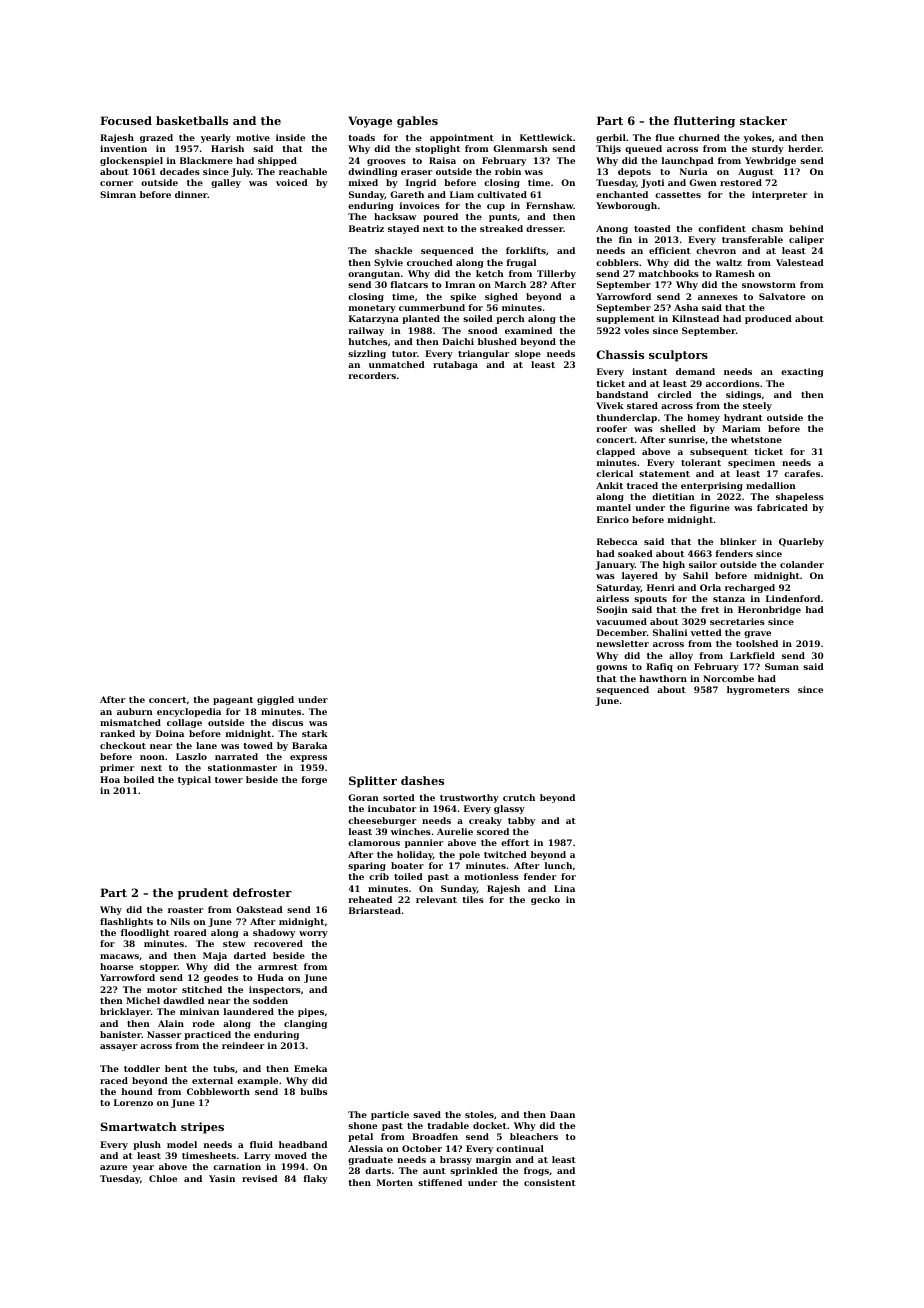 The width and height of the screenshot is (924, 1308). Describe the element at coordinates (738, 541) in the screenshot. I see `blinker` at that location.
